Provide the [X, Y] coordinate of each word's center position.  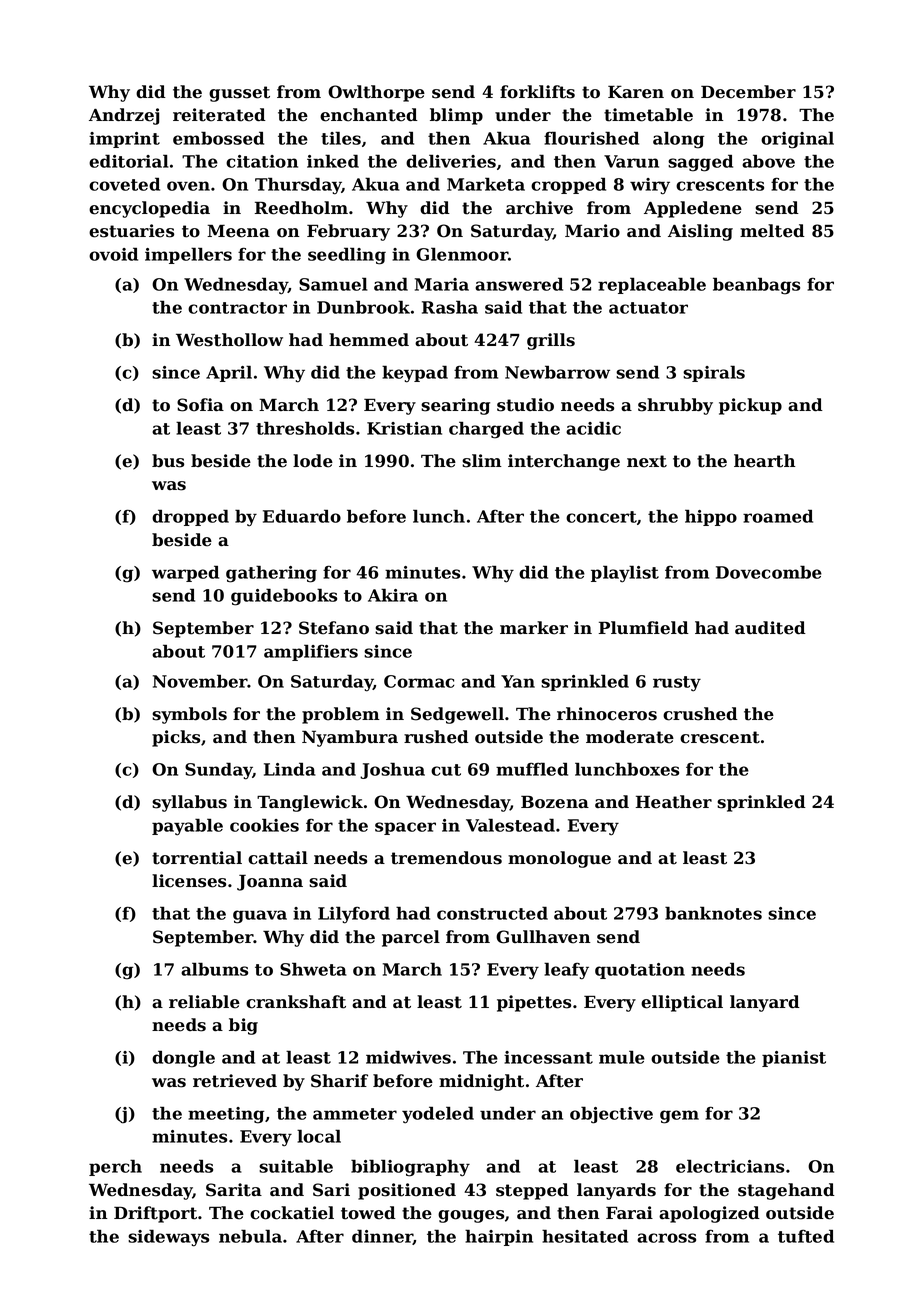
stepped [532, 1191]
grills [551, 341]
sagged [700, 163]
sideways [168, 1238]
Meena [238, 231]
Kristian [404, 428]
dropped [190, 517]
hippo [711, 517]
